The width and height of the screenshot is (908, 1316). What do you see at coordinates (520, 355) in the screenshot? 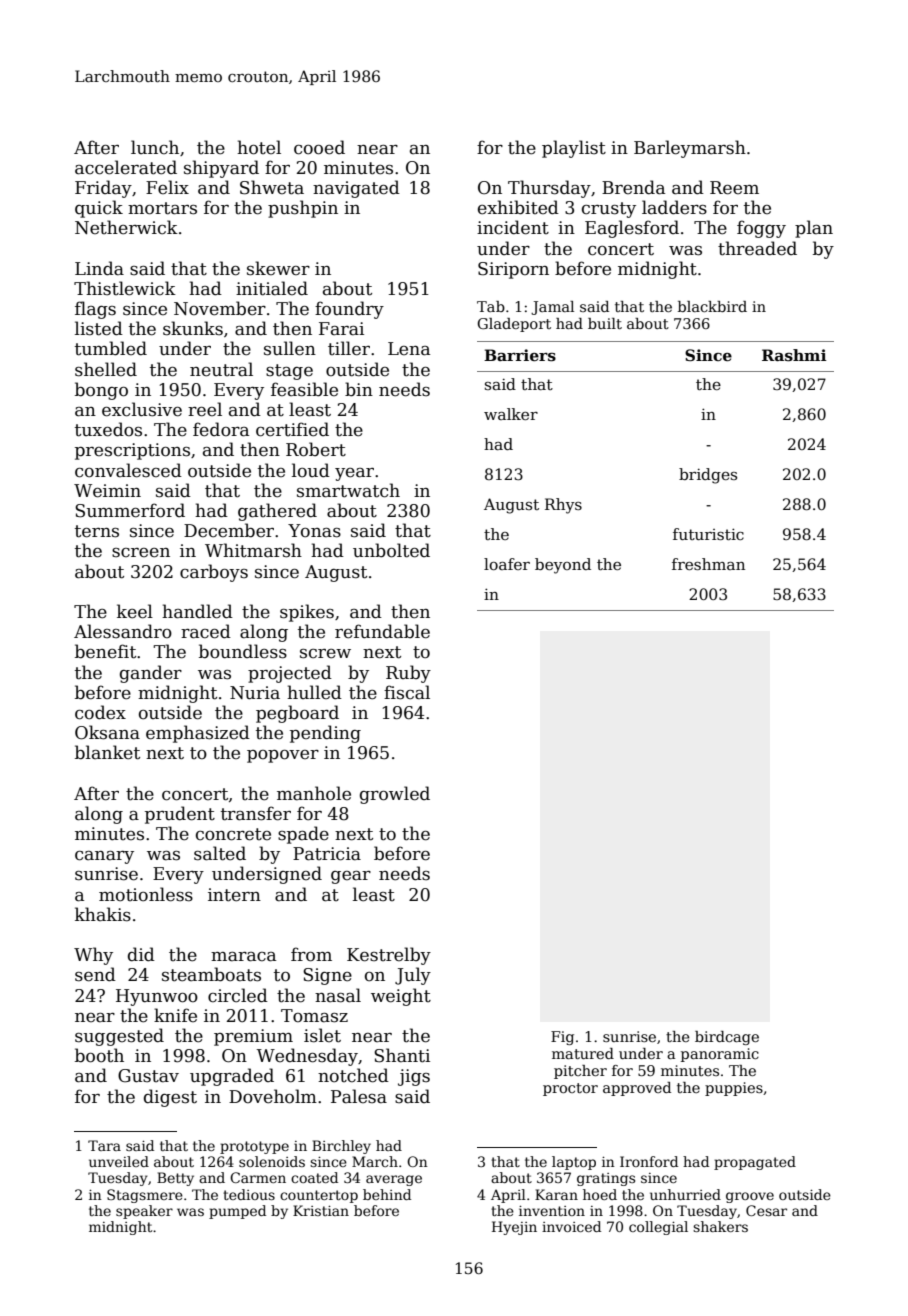
I see `Barriers` at bounding box center [520, 355].
